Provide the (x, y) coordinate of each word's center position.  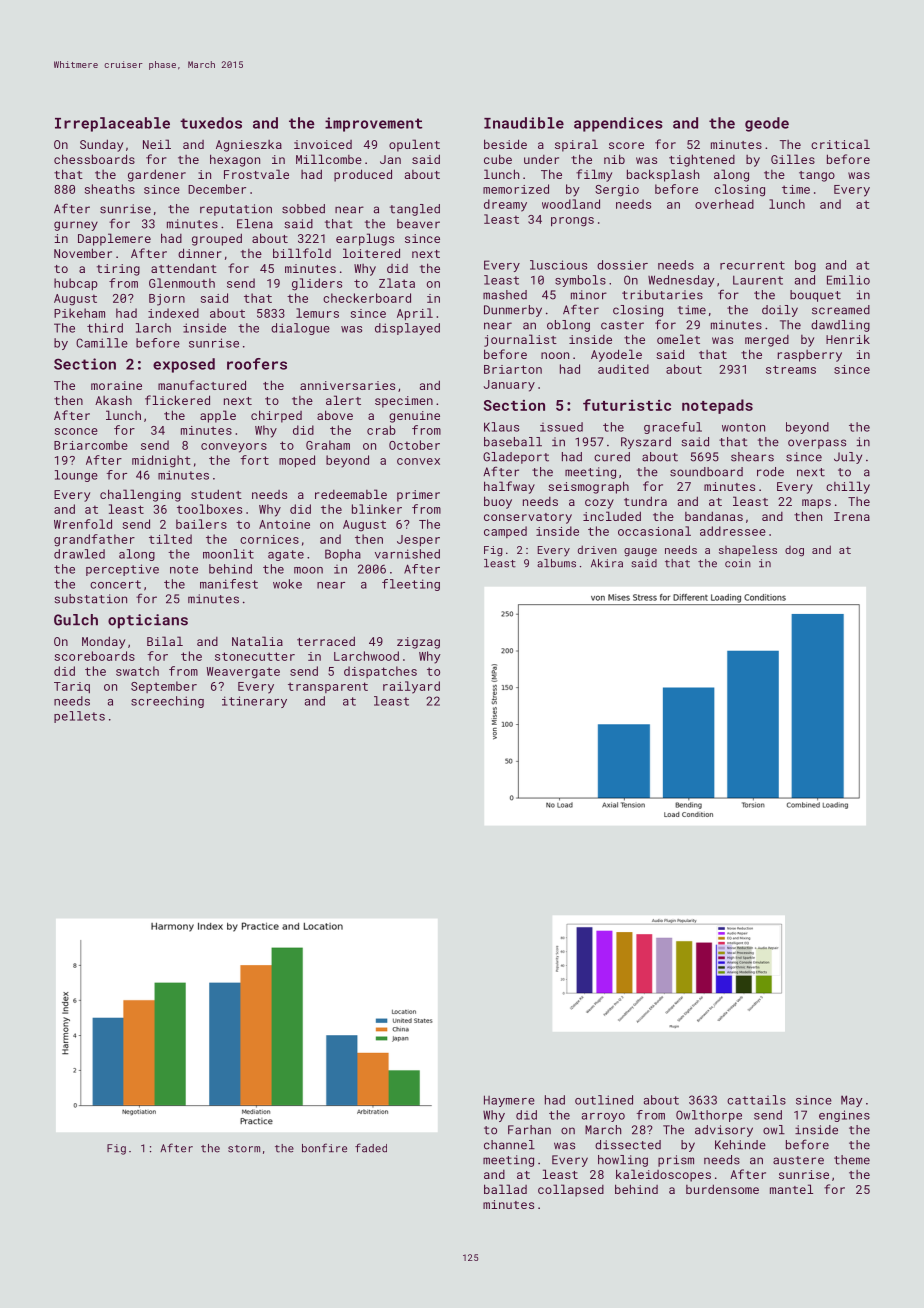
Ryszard (646, 443)
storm (244, 1149)
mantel (791, 1189)
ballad (505, 1189)
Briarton (513, 369)
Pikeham (79, 313)
